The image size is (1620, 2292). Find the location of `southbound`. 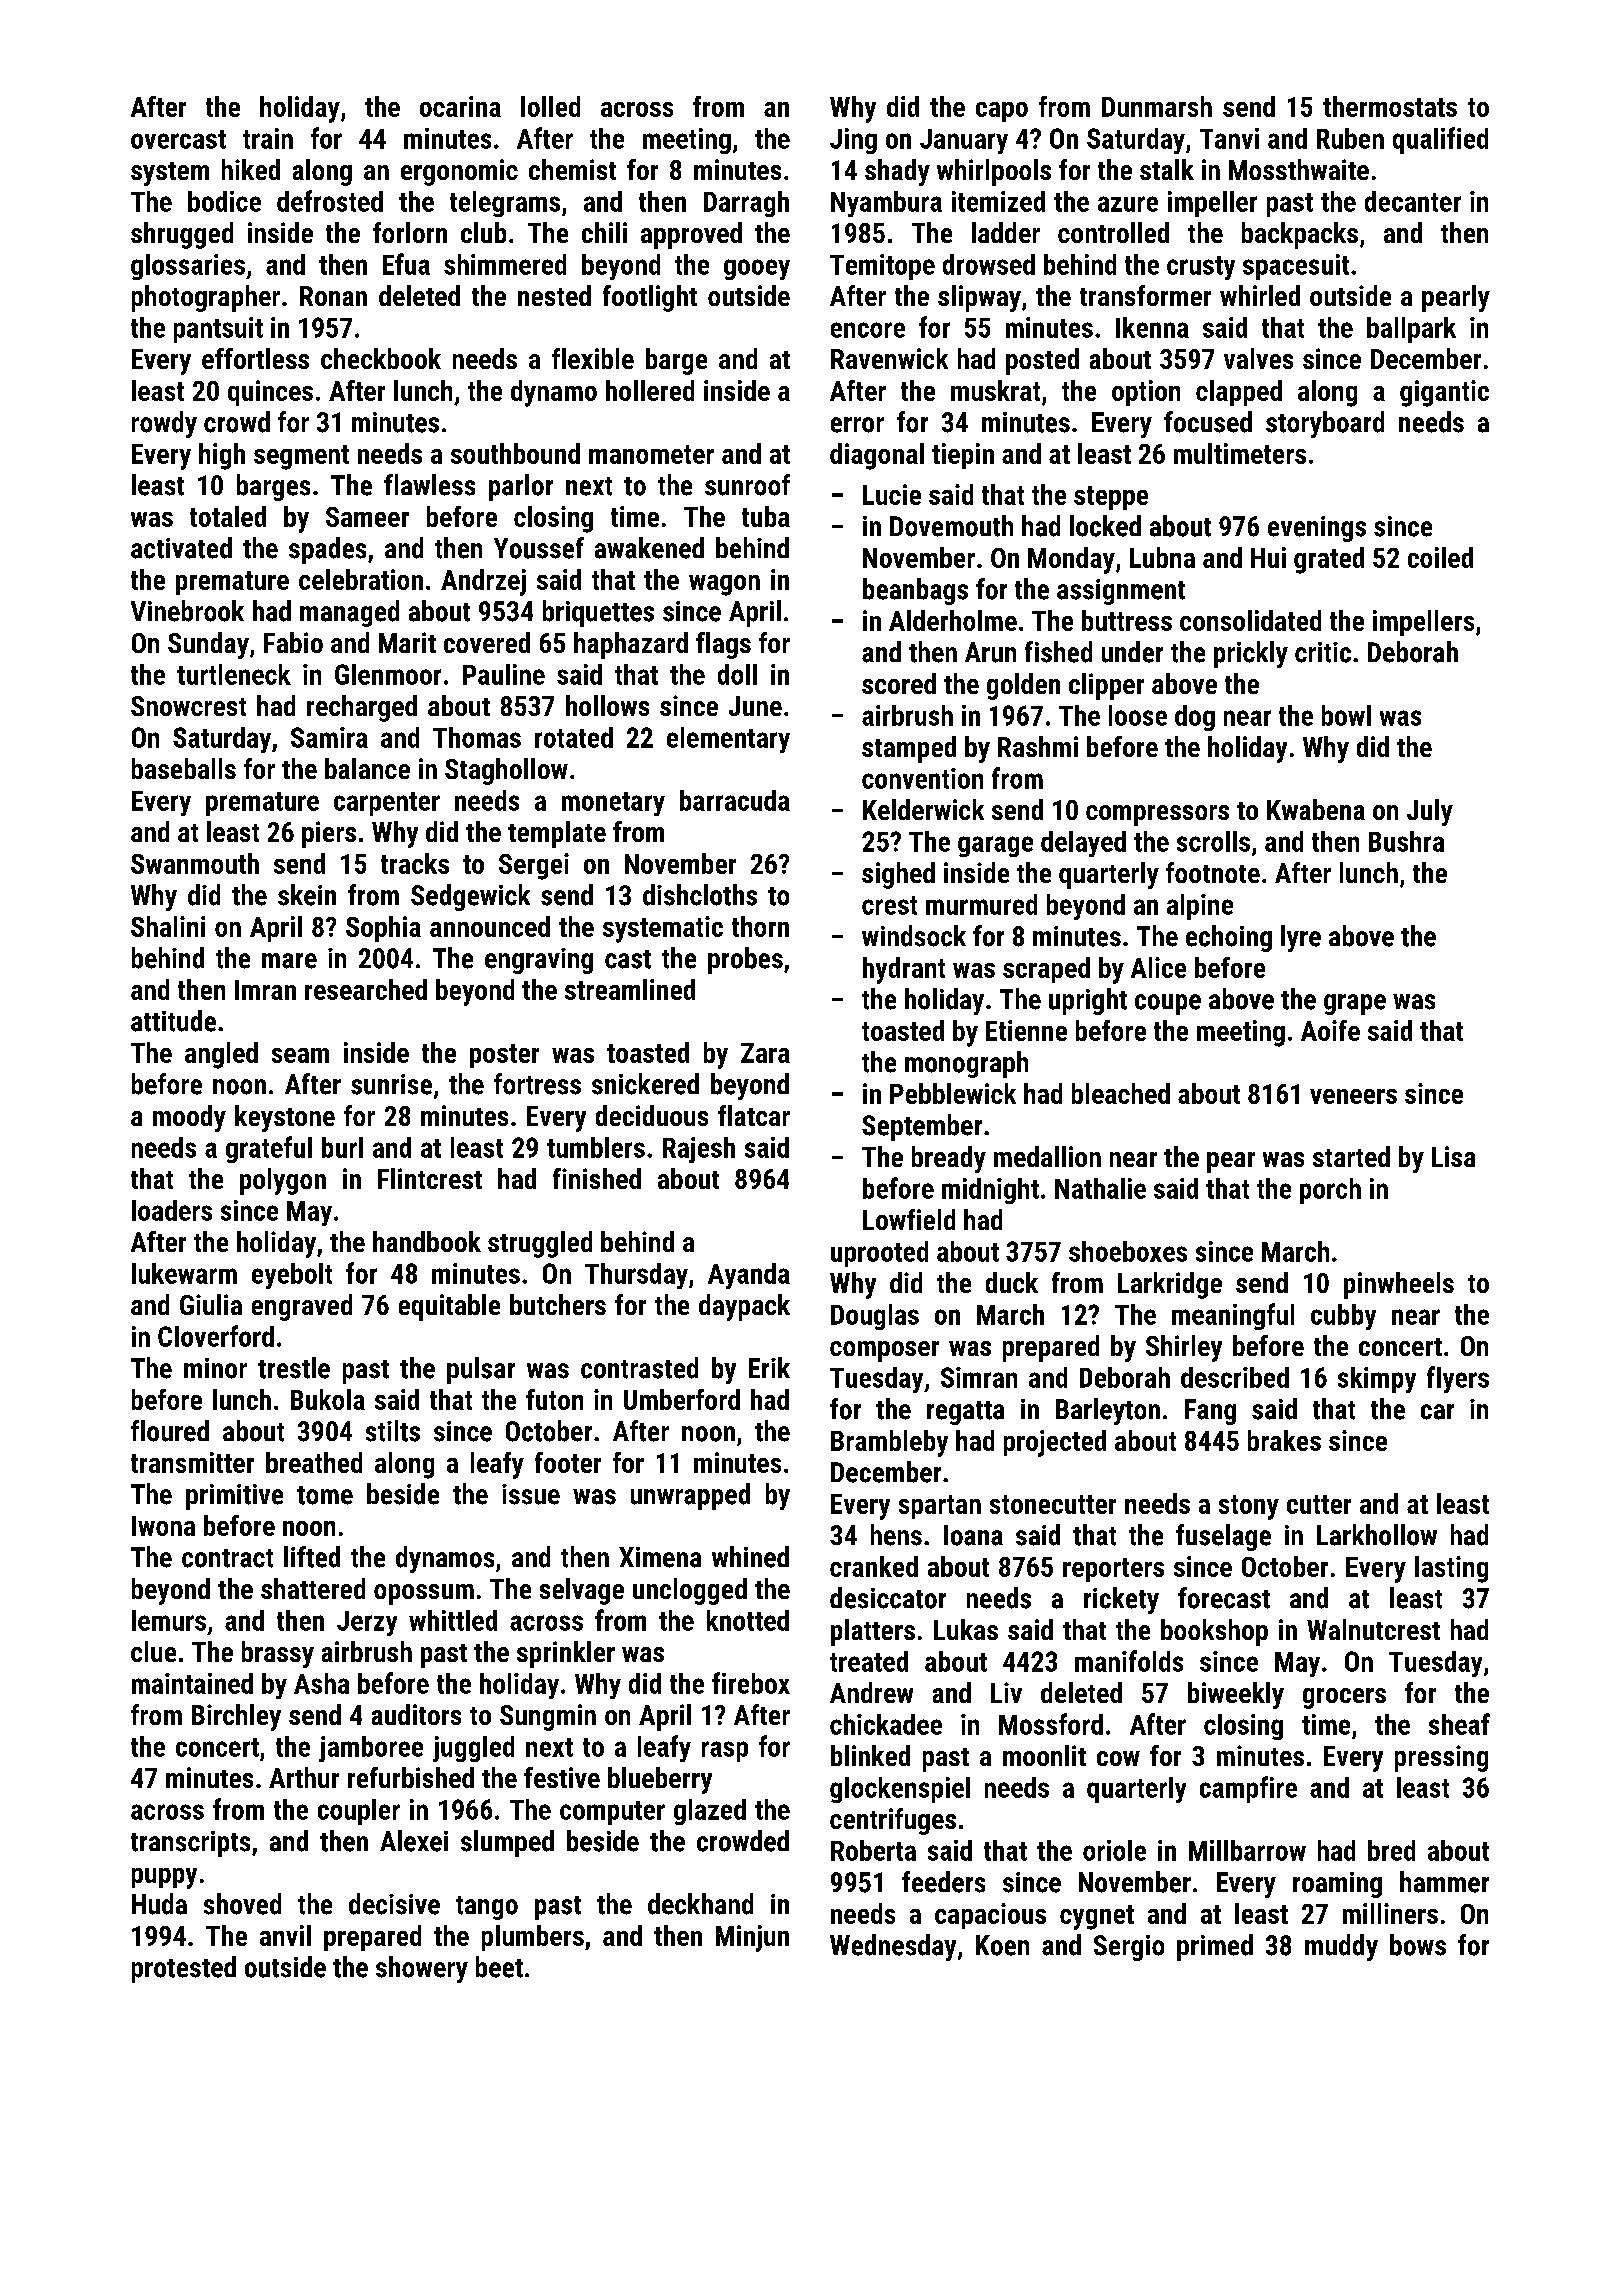

southbound is located at coordinates (515, 453).
